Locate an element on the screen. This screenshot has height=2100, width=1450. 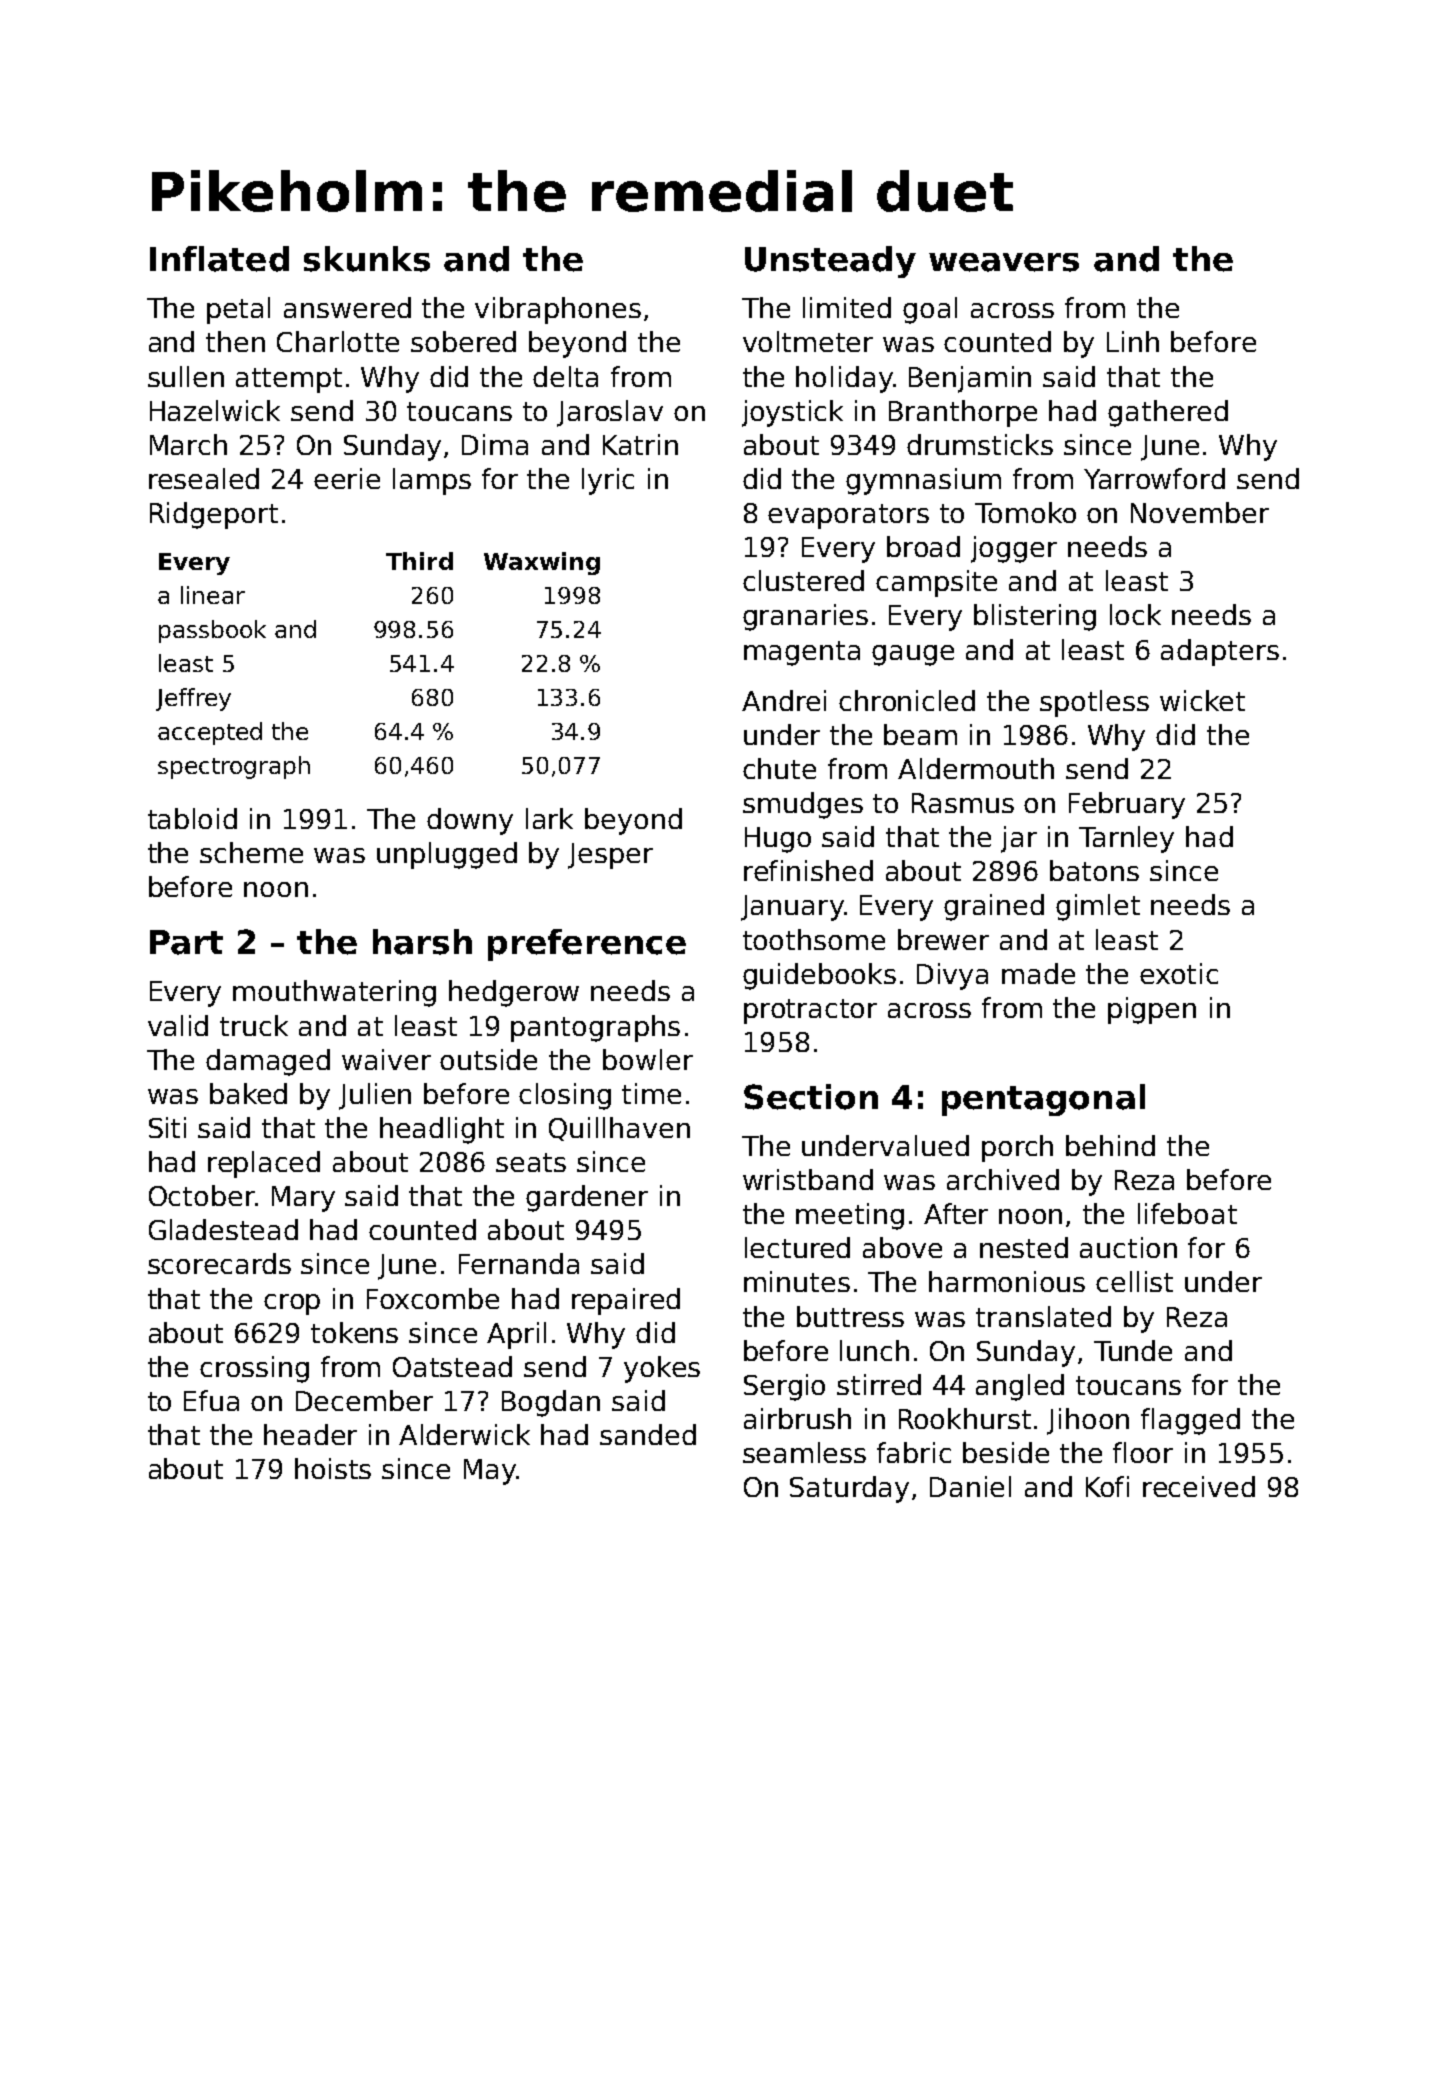
May is located at coordinates (490, 1472).
